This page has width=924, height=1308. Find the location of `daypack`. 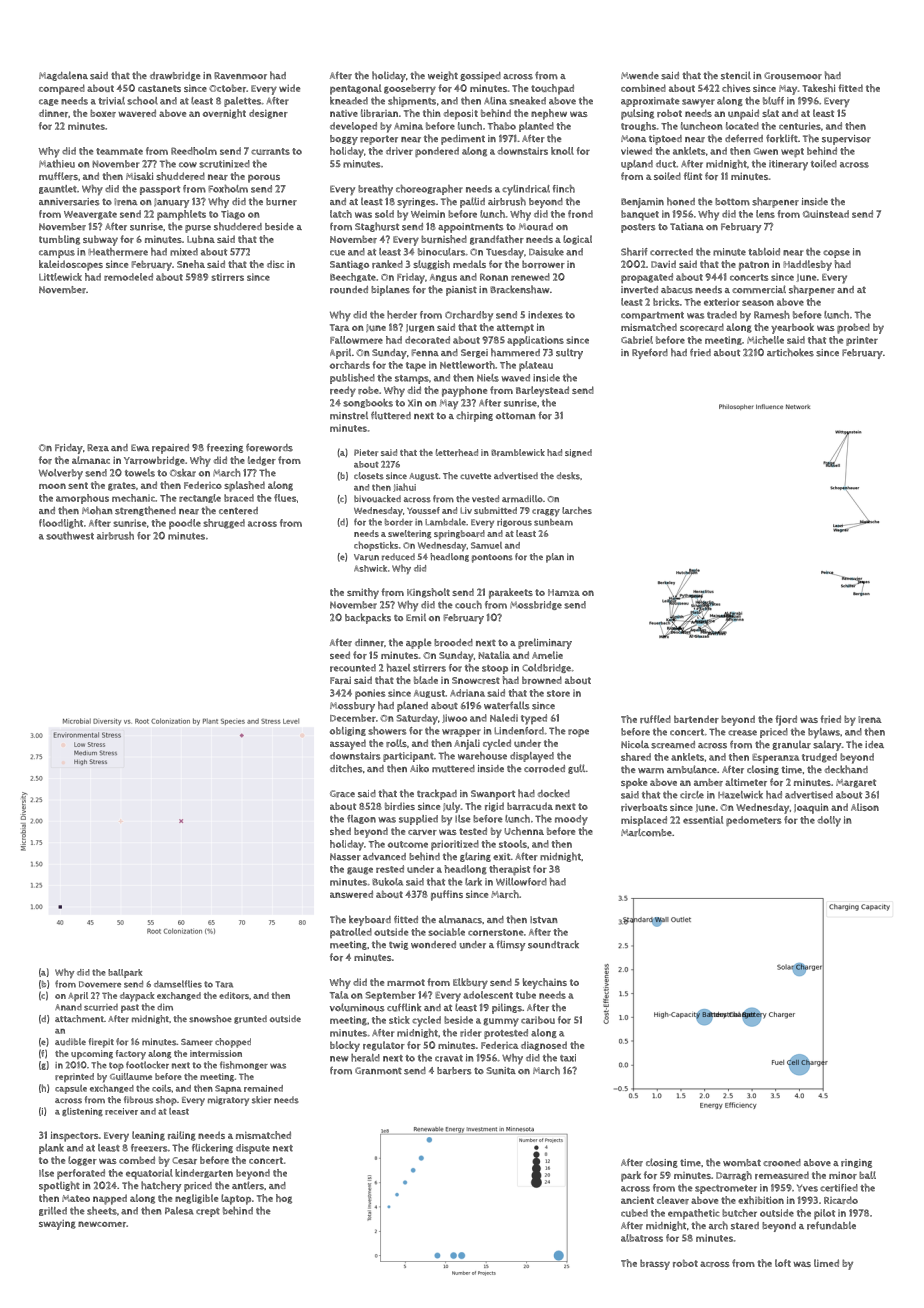

daypack is located at coordinates (137, 997).
